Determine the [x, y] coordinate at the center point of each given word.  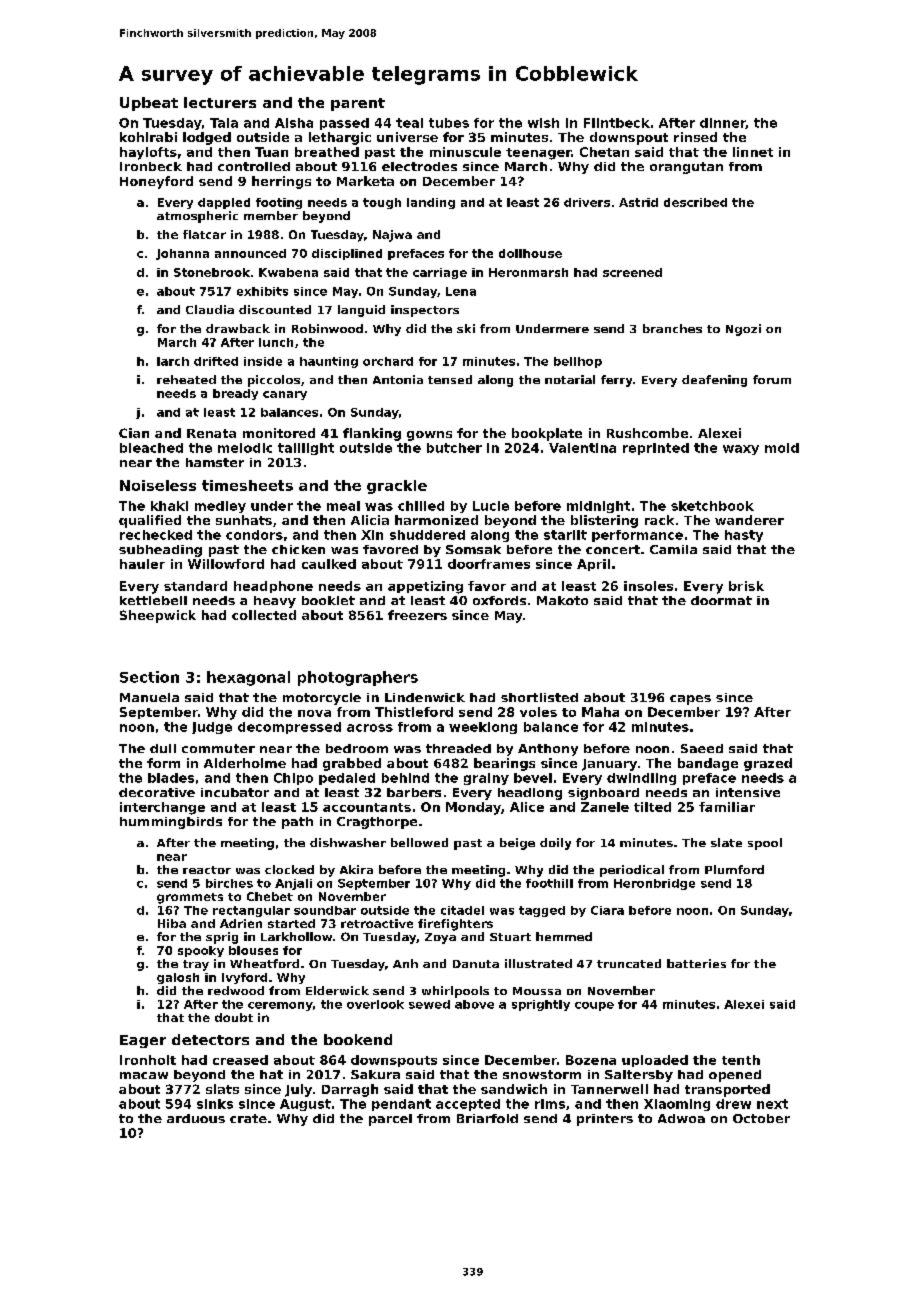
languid [361, 311]
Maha [600, 712]
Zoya [440, 938]
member [271, 215]
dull [163, 748]
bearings [504, 764]
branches [672, 328]
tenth [741, 1060]
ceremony [280, 1006]
